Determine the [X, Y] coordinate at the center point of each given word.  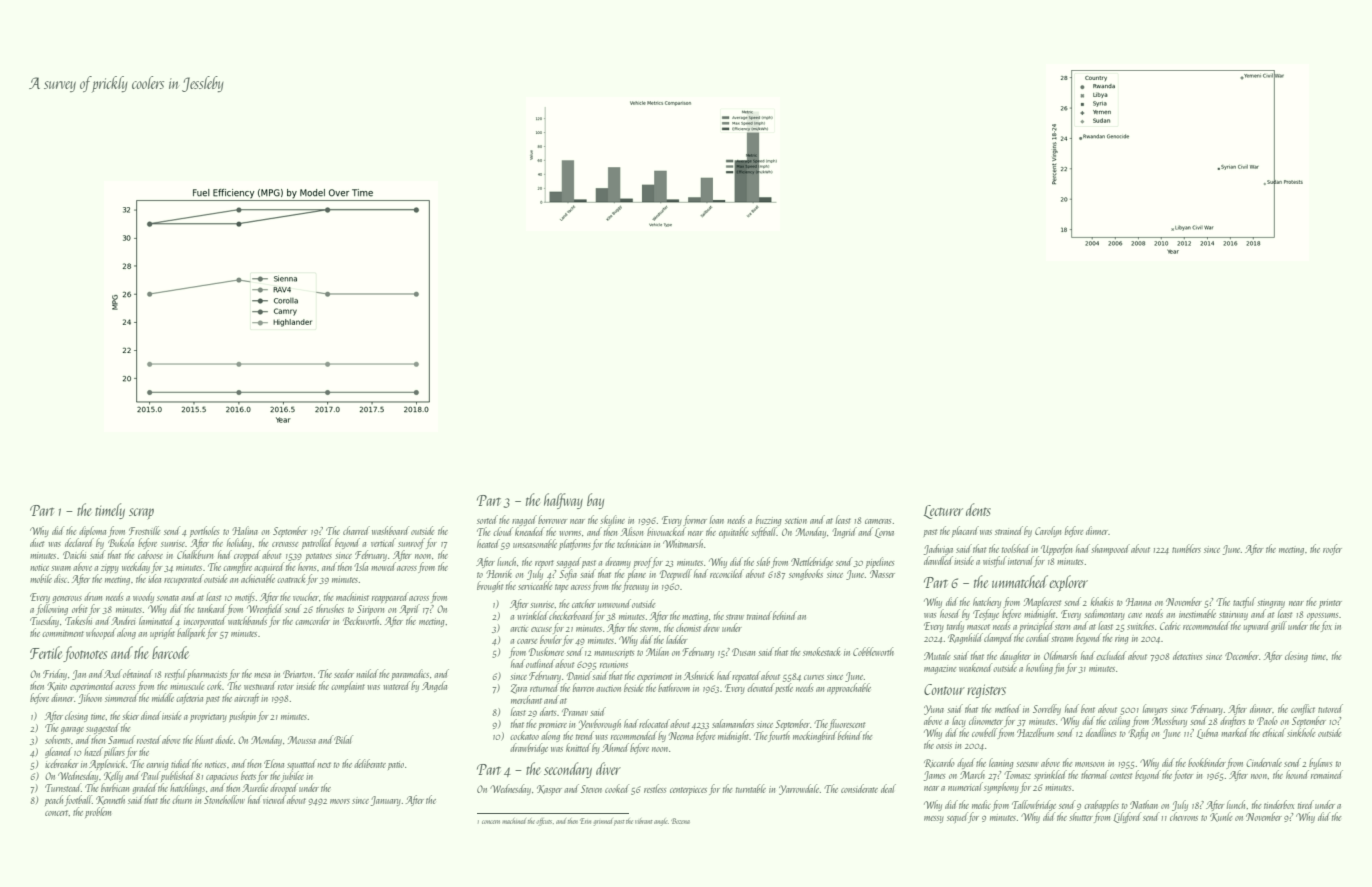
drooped [284, 788]
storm [649, 629]
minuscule [187, 685]
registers [986, 691]
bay [595, 501]
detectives [1187, 655]
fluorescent [847, 724]
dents [978, 509]
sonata [168, 598]
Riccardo [939, 763]
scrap [141, 514]
